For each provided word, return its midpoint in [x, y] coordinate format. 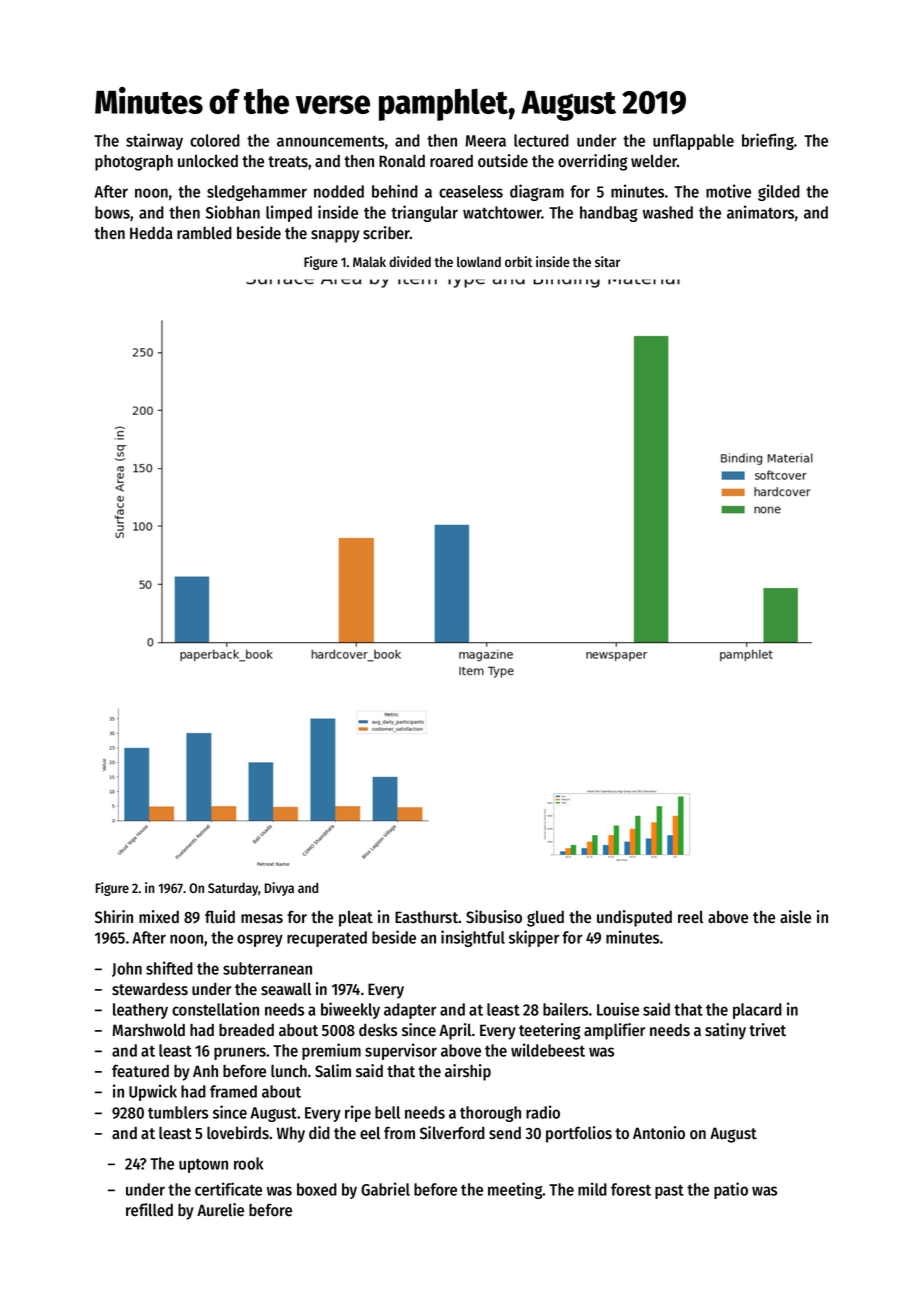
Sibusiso [494, 917]
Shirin [114, 917]
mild [592, 1189]
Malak [369, 261]
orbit [518, 261]
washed [668, 212]
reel [690, 917]
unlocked [208, 161]
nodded [339, 191]
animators [760, 212]
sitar [607, 261]
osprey [260, 940]
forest [631, 1189]
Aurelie [220, 1210]
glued [545, 918]
